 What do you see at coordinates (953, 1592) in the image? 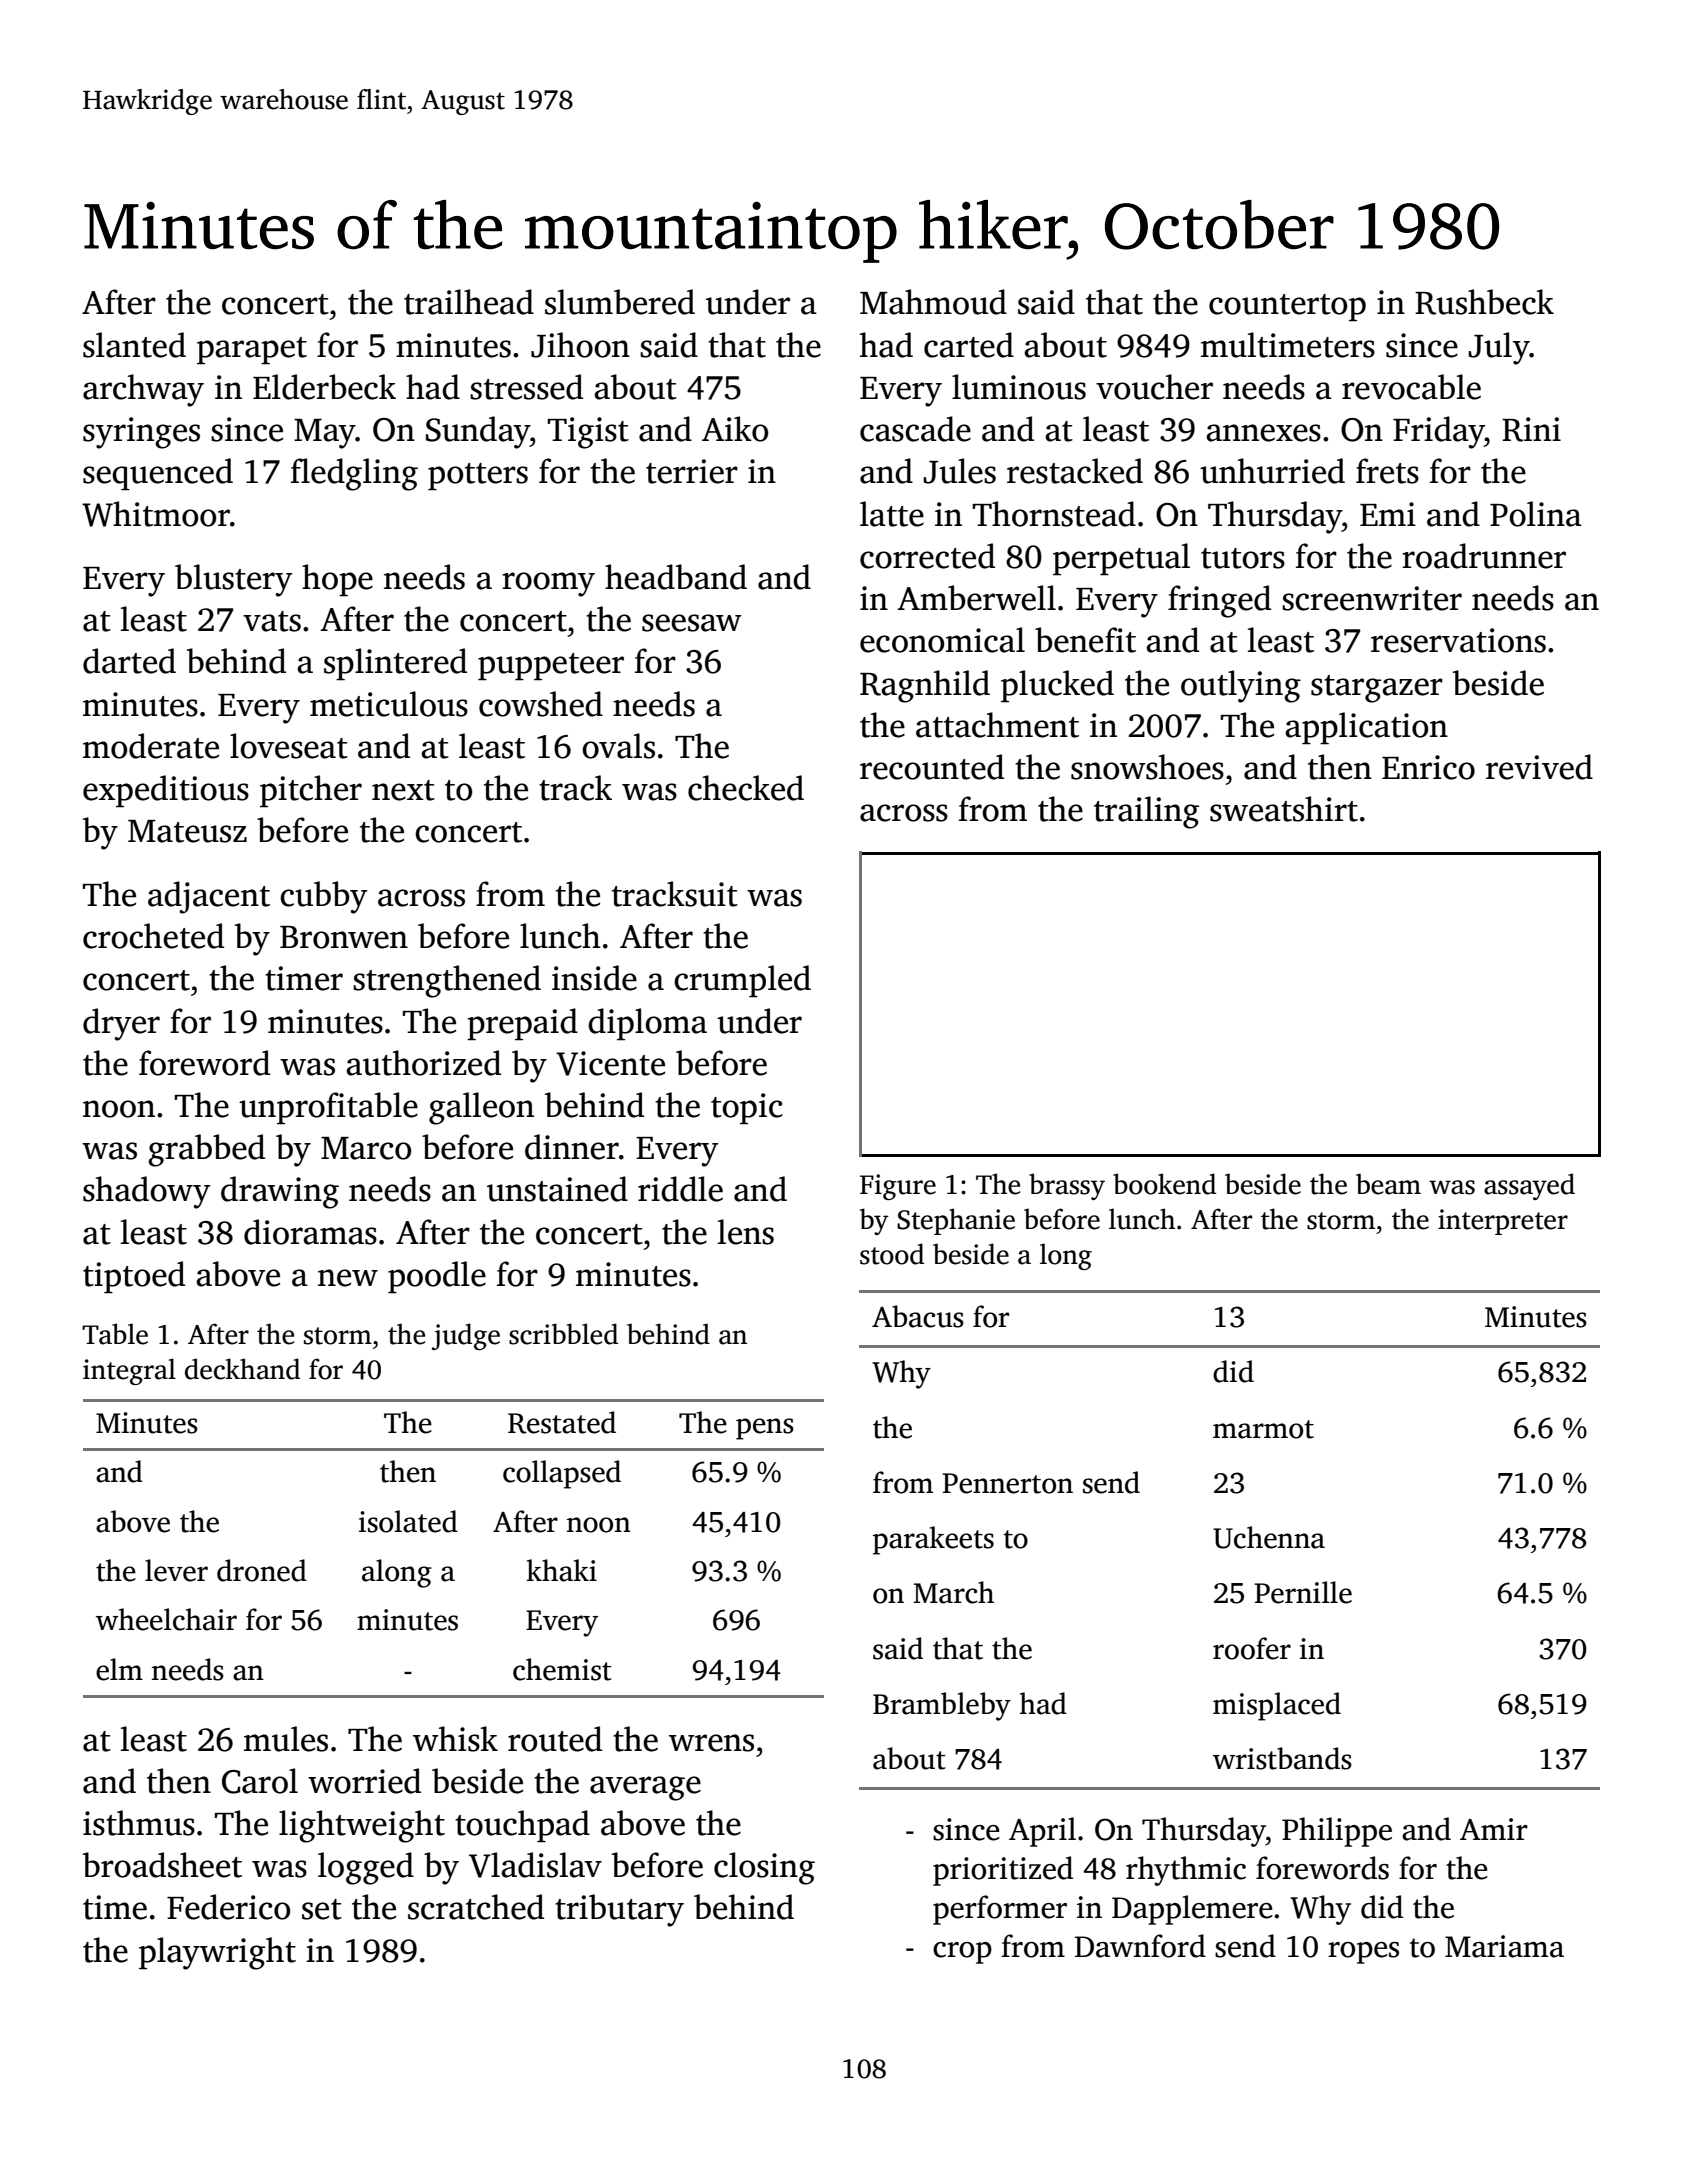
I see `March` at bounding box center [953, 1592].
